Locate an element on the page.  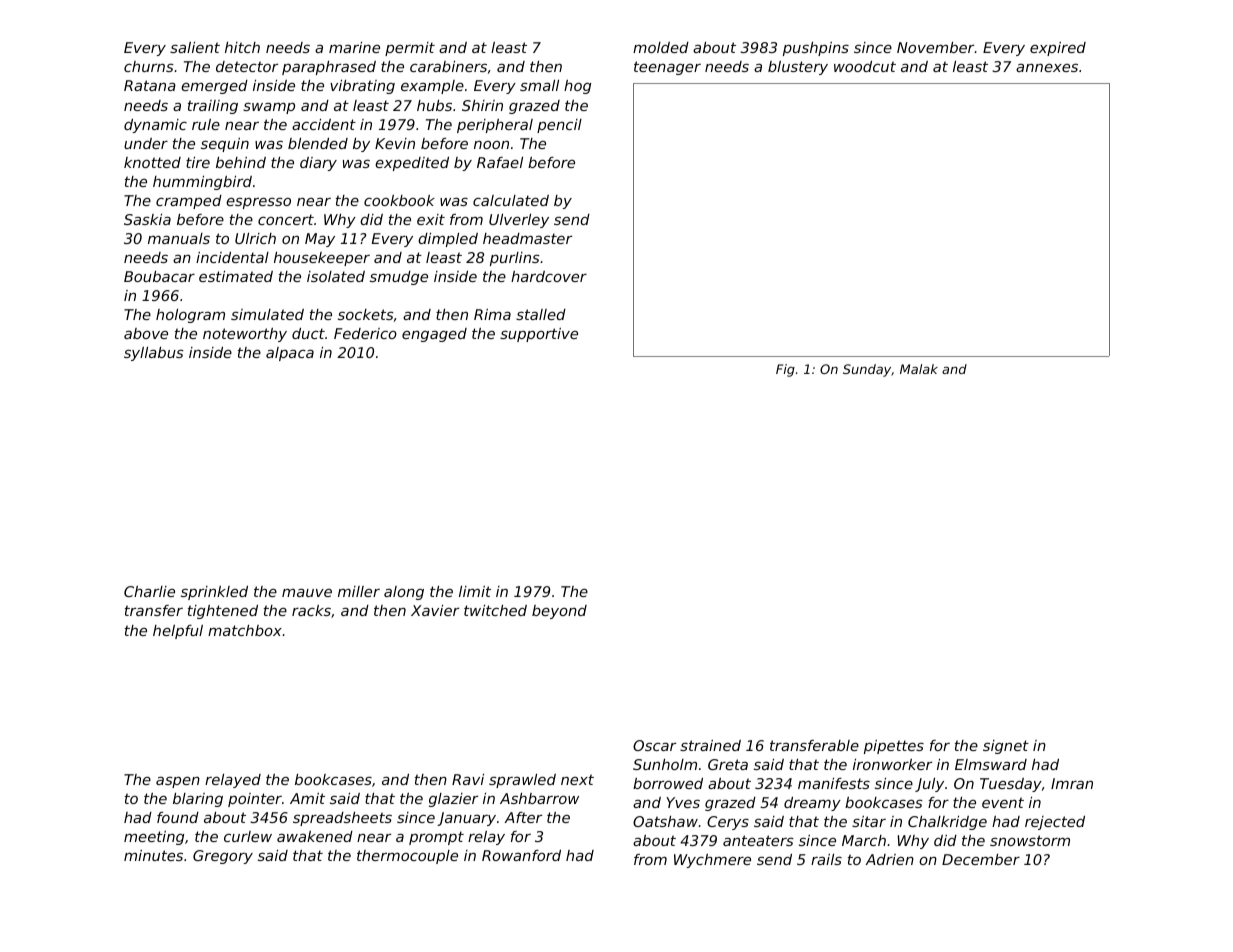
May is located at coordinates (320, 240).
